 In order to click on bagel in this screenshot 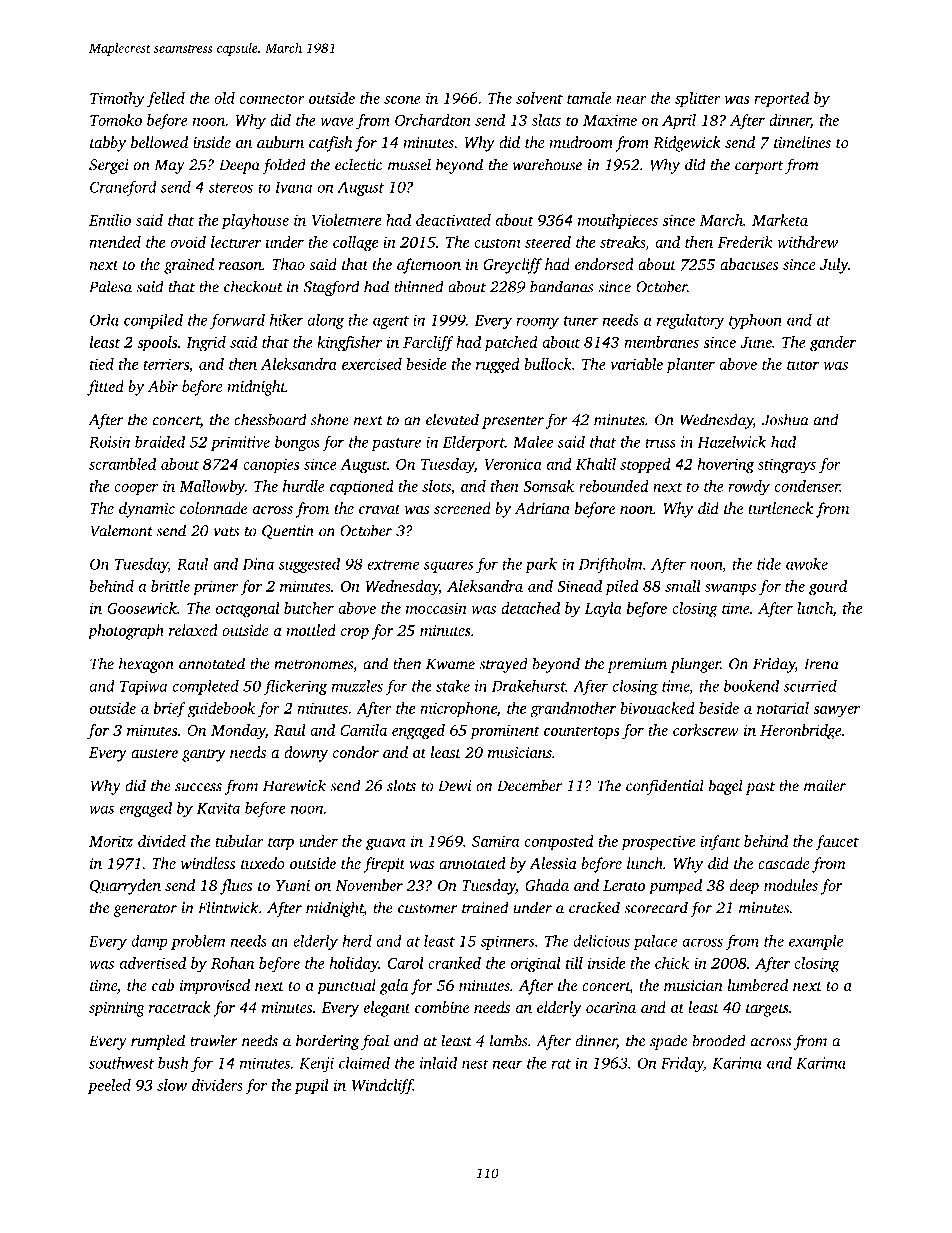, I will do `click(726, 787)`.
